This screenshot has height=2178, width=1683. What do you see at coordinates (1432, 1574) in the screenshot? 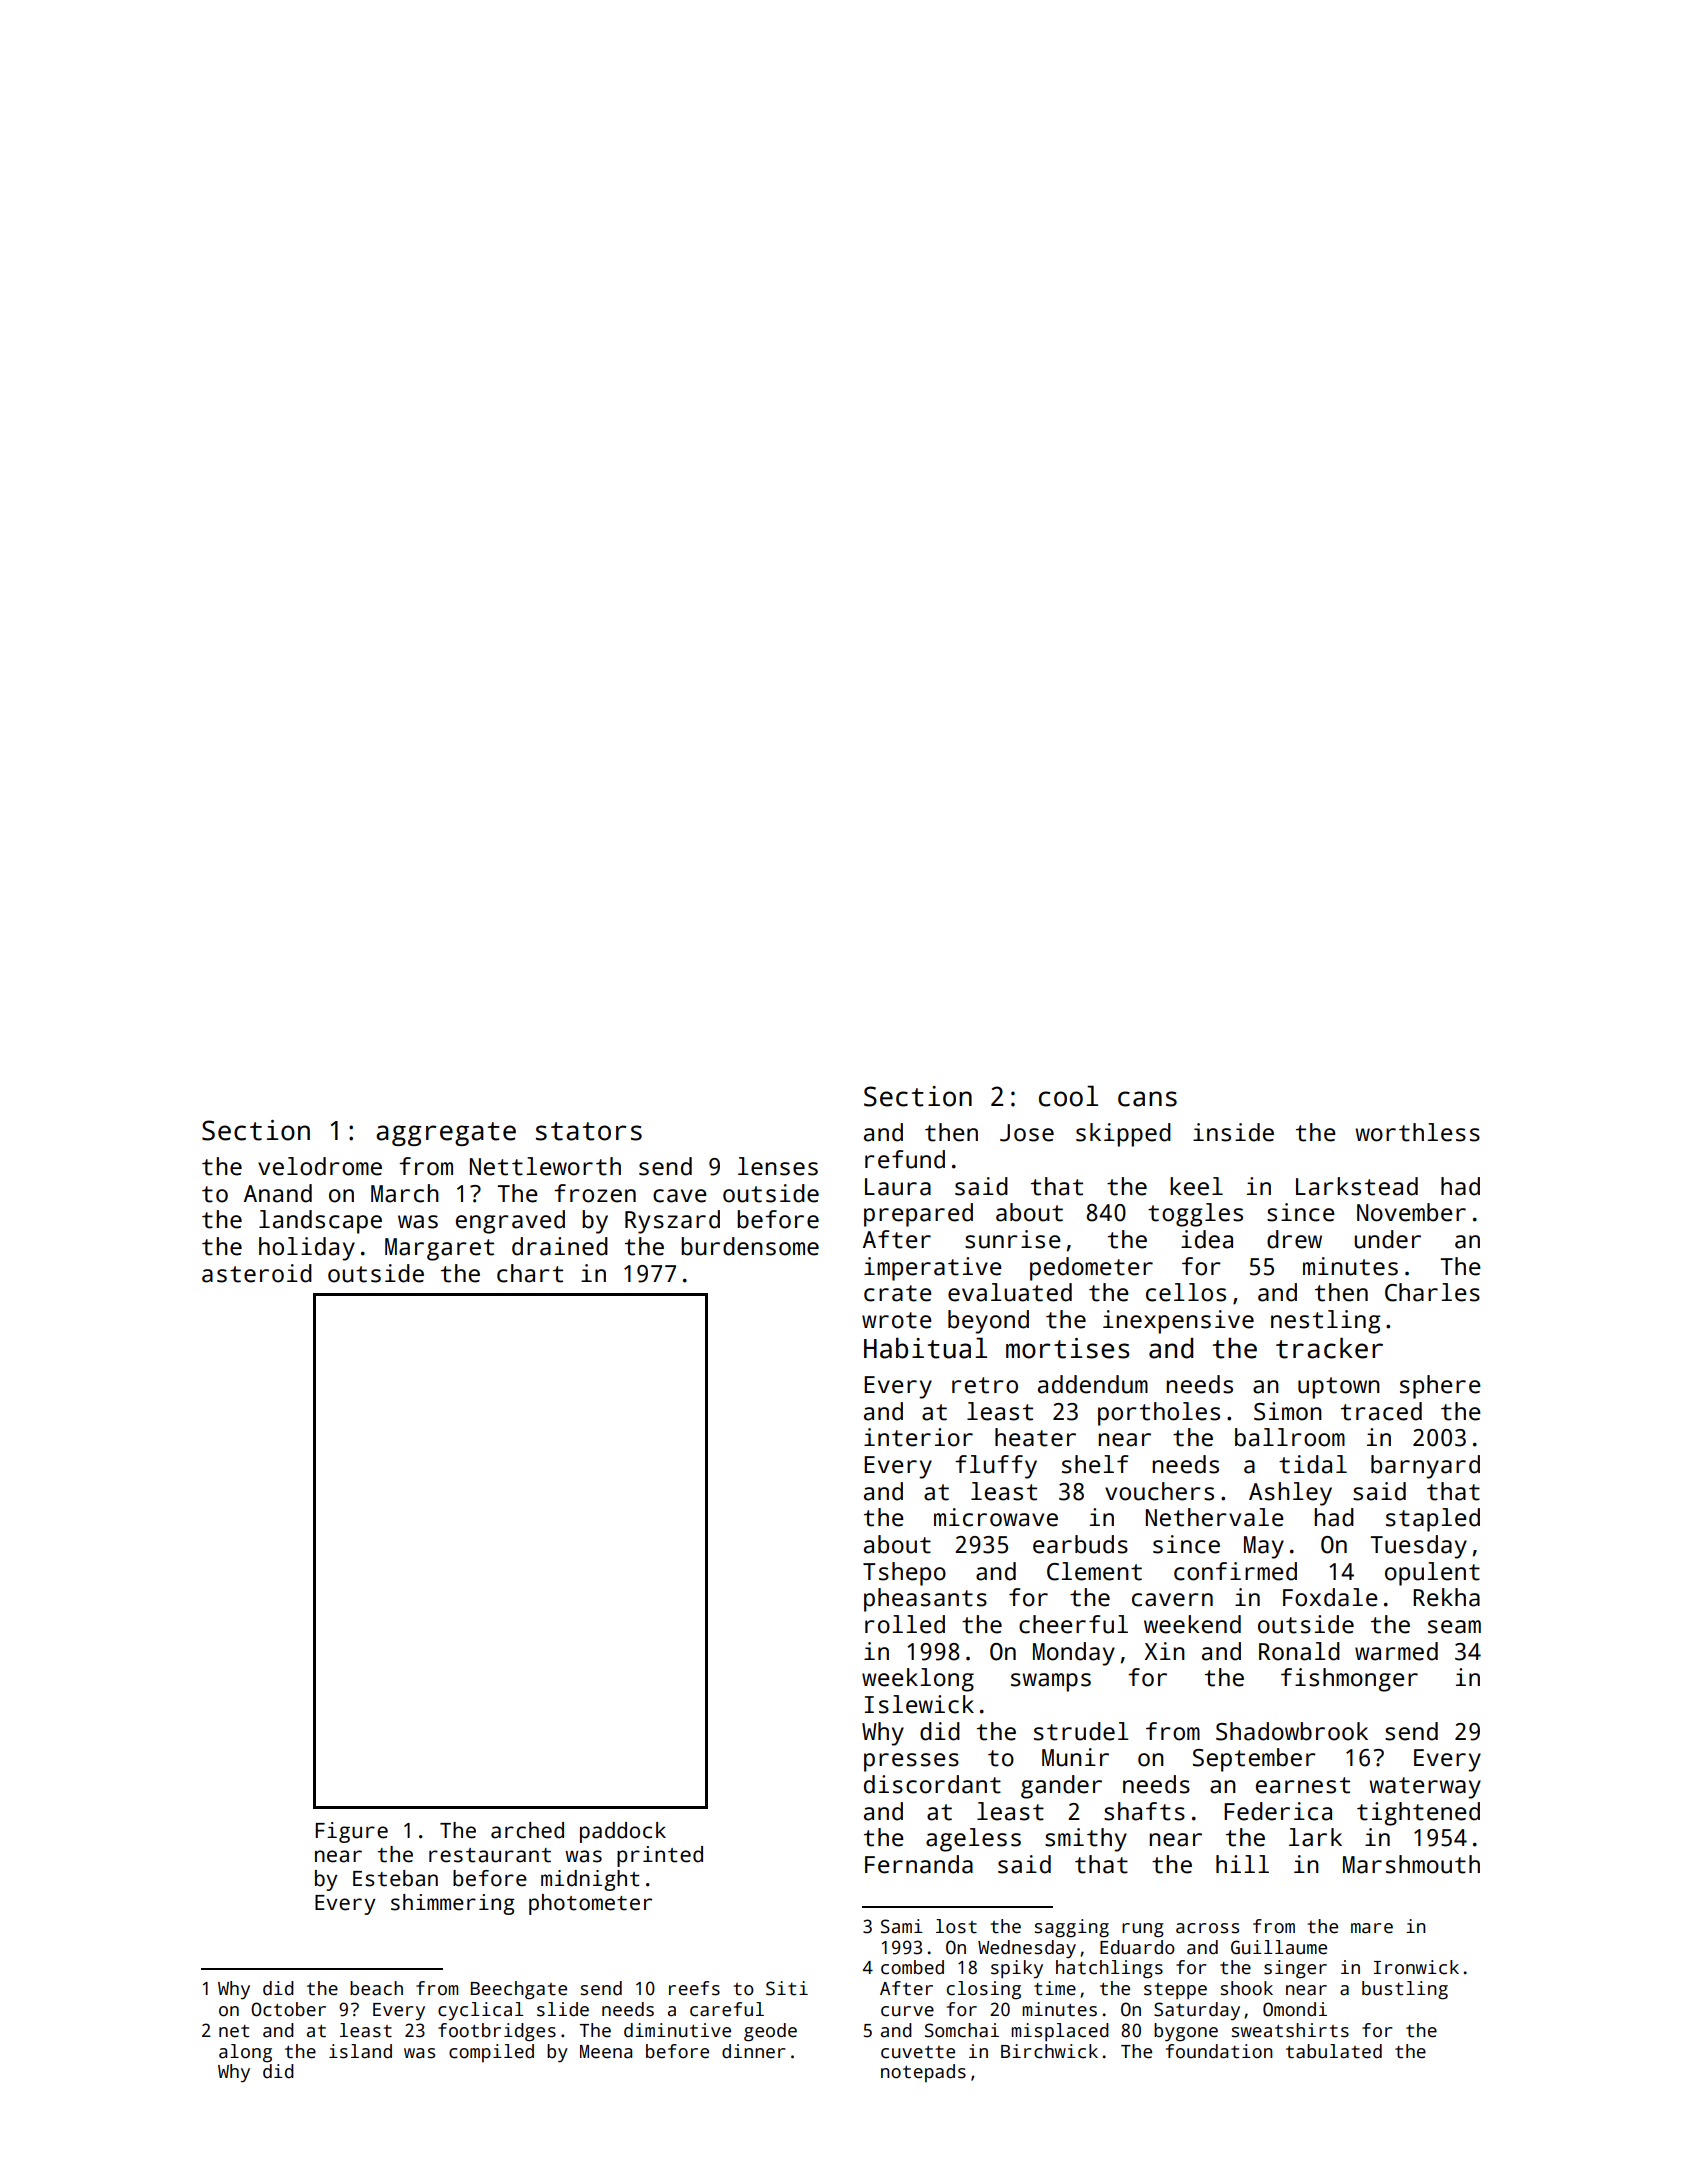
I see `opulent` at bounding box center [1432, 1574].
